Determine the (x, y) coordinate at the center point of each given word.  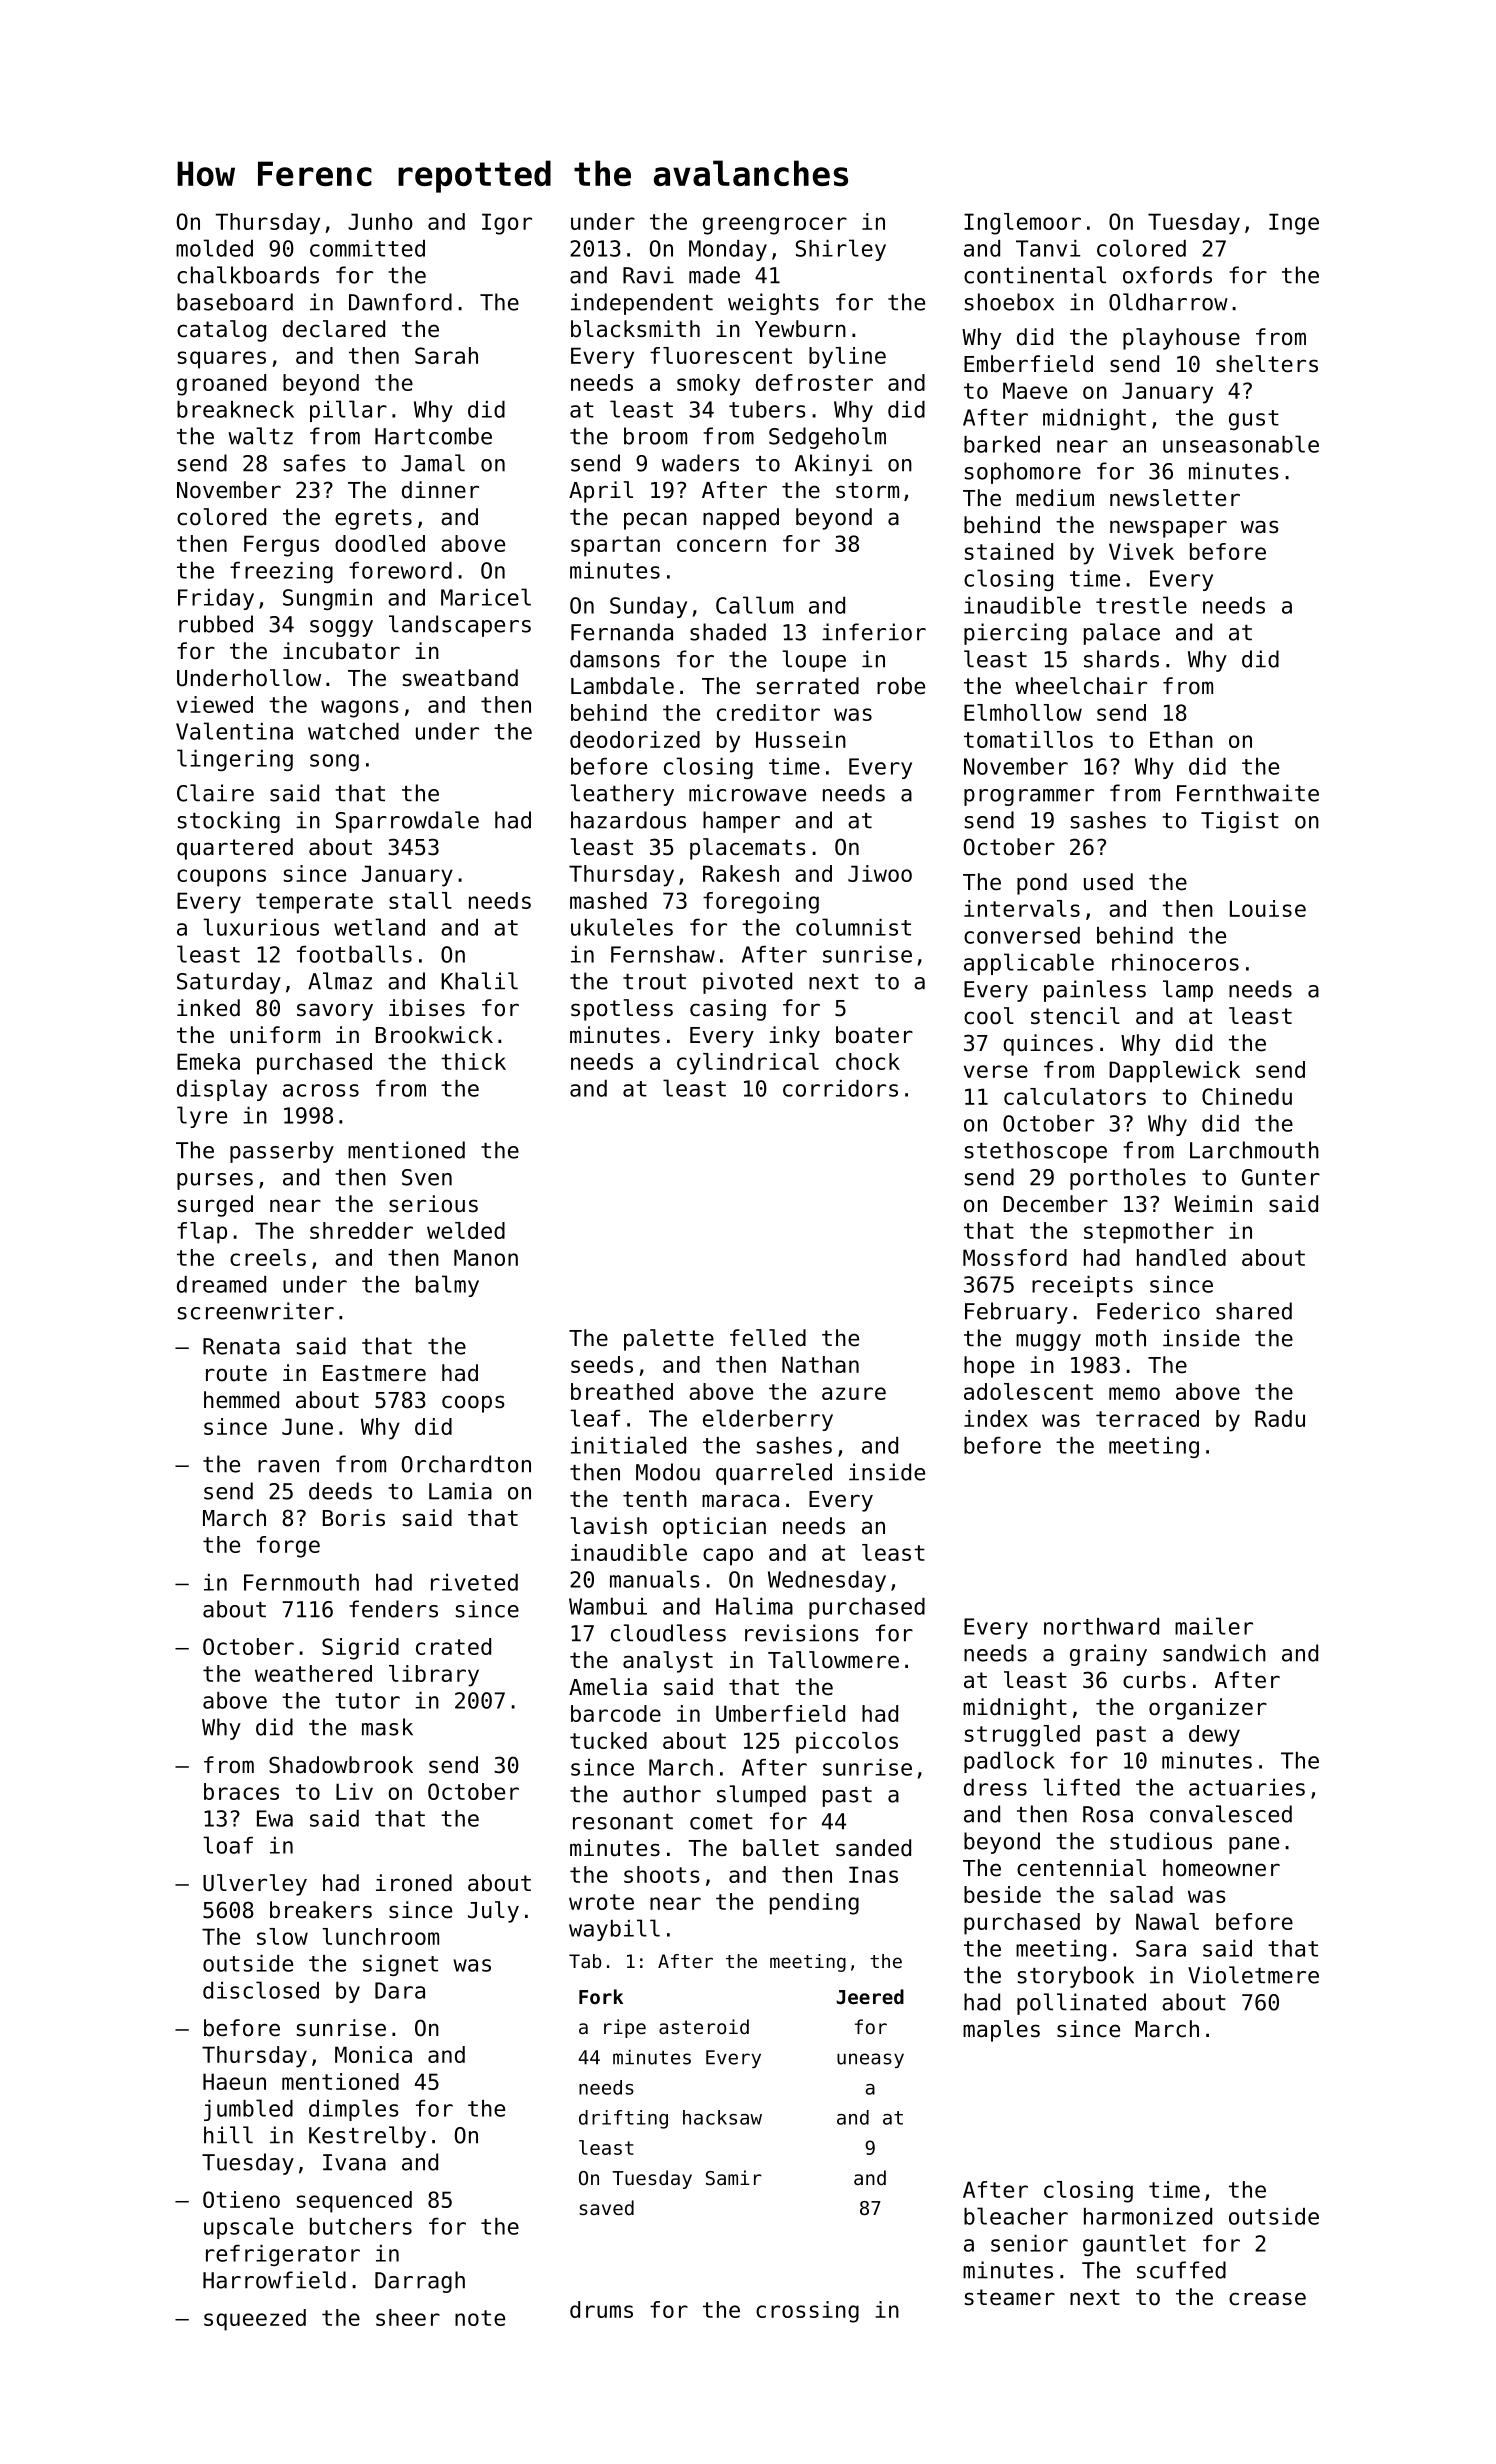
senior (1029, 2243)
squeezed (255, 2320)
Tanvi (1048, 248)
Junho (380, 221)
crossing (807, 2312)
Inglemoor (1022, 224)
